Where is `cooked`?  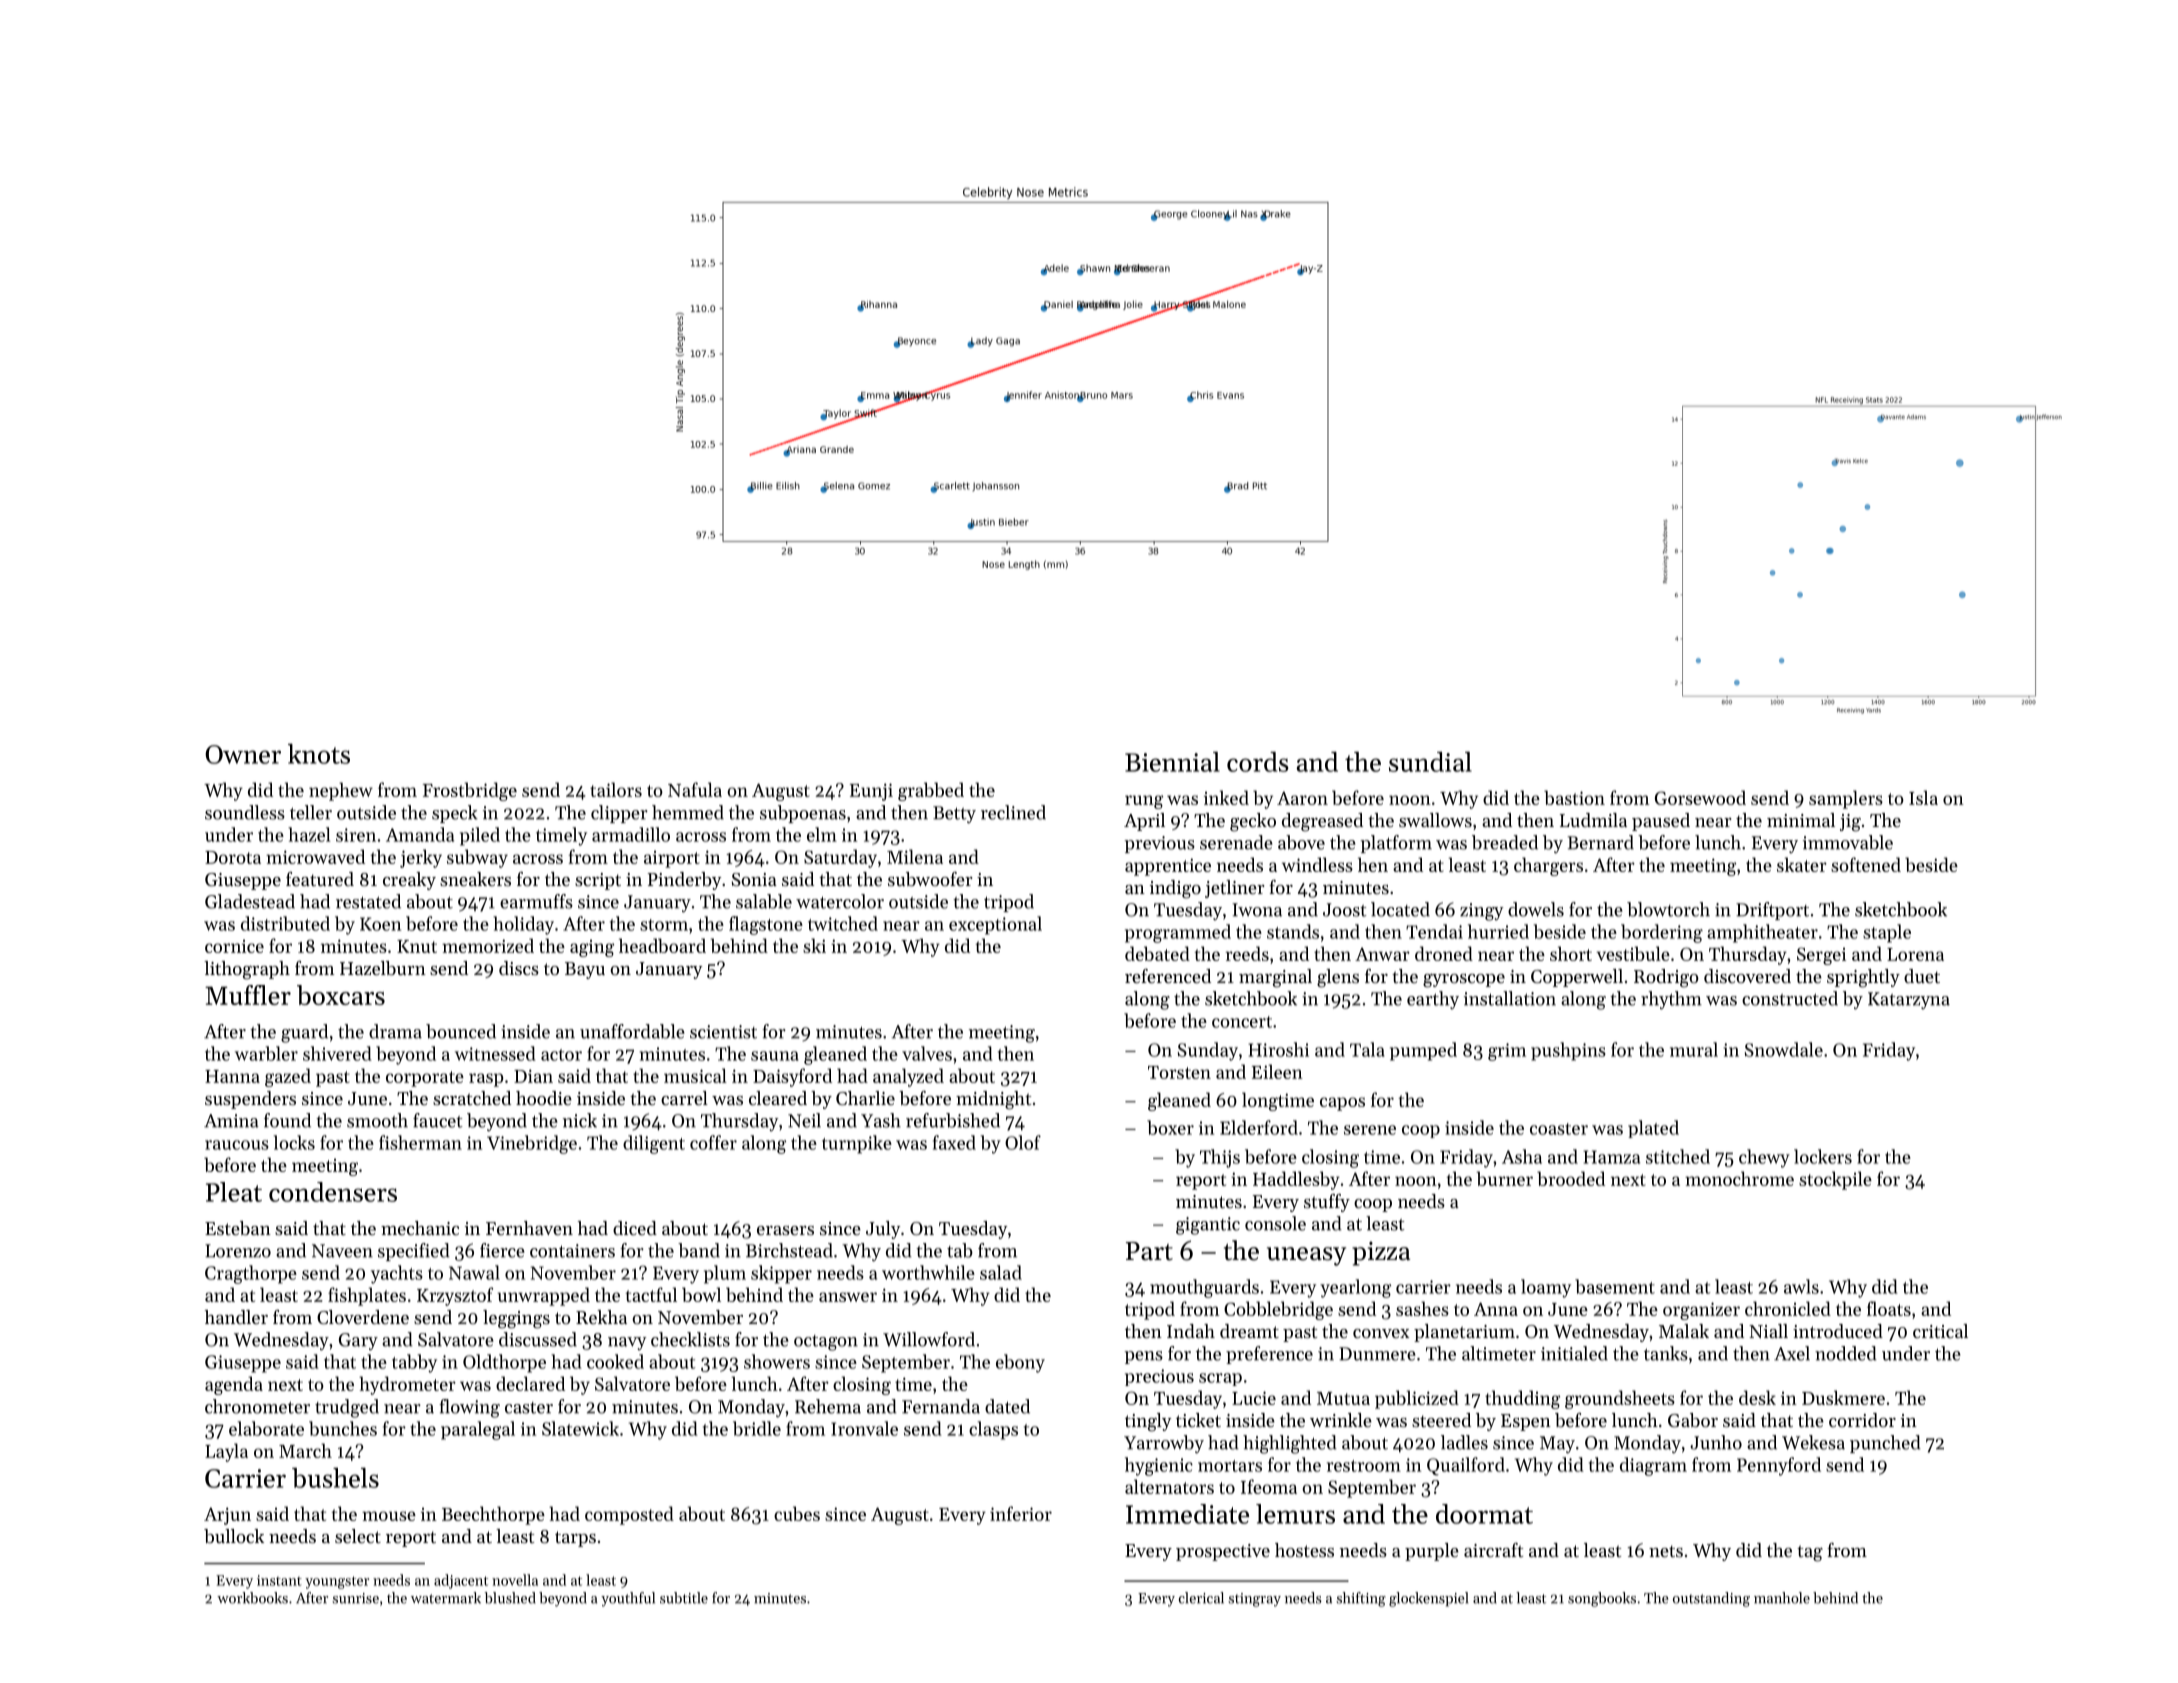 cooked is located at coordinates (615, 1361).
